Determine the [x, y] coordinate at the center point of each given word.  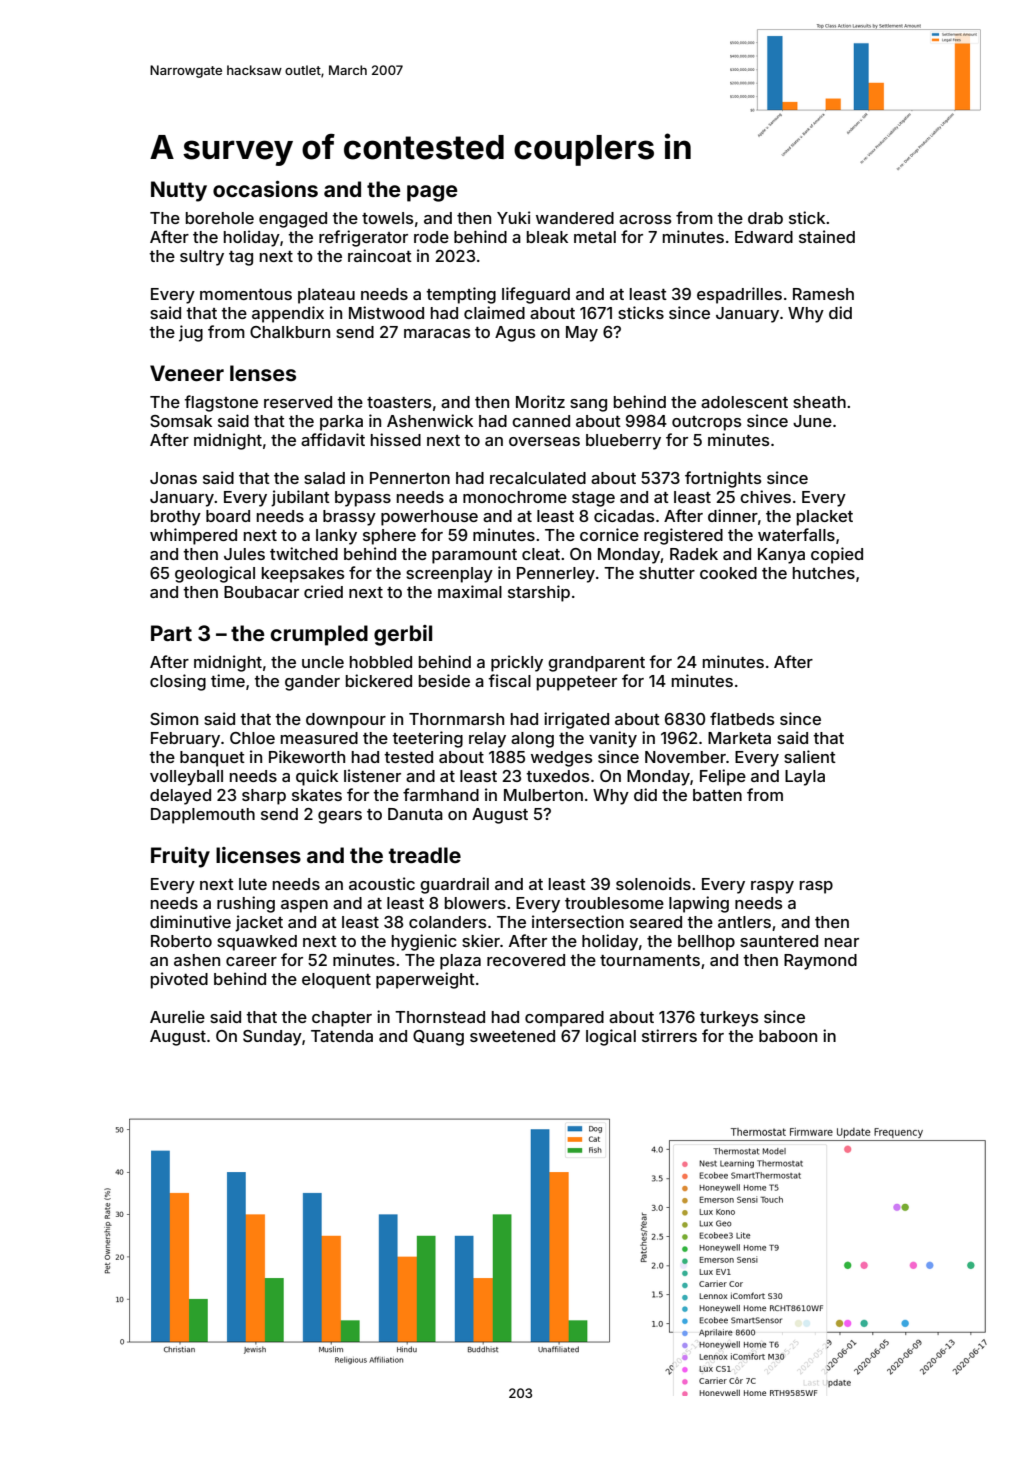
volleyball [186, 778]
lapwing [699, 904]
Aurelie [177, 1016]
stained [827, 236]
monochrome [515, 497]
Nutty [179, 191]
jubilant [300, 498]
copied [837, 555]
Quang [438, 1038]
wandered [575, 218]
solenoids [653, 883]
